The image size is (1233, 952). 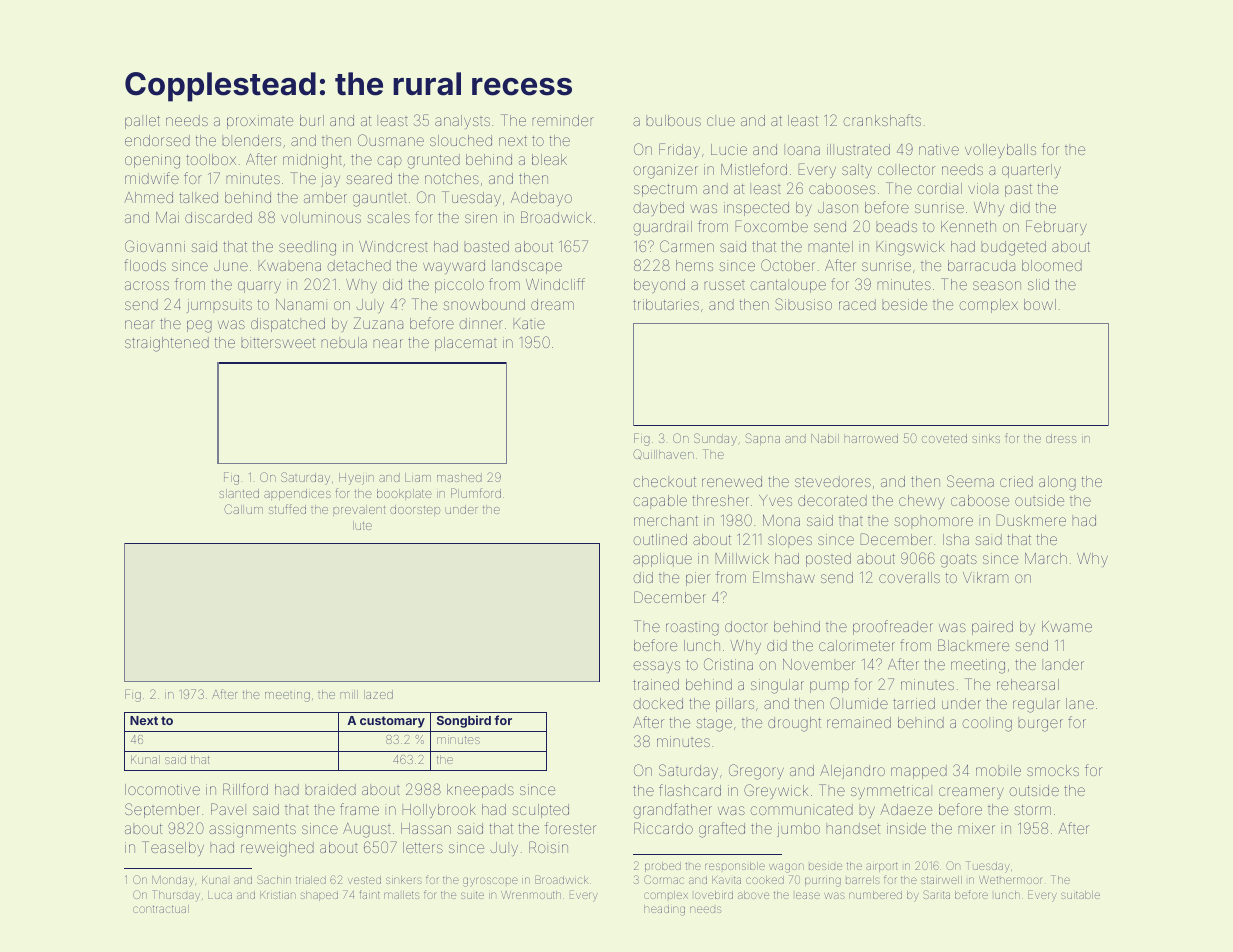 What do you see at coordinates (859, 722) in the screenshot?
I see `remained` at bounding box center [859, 722].
